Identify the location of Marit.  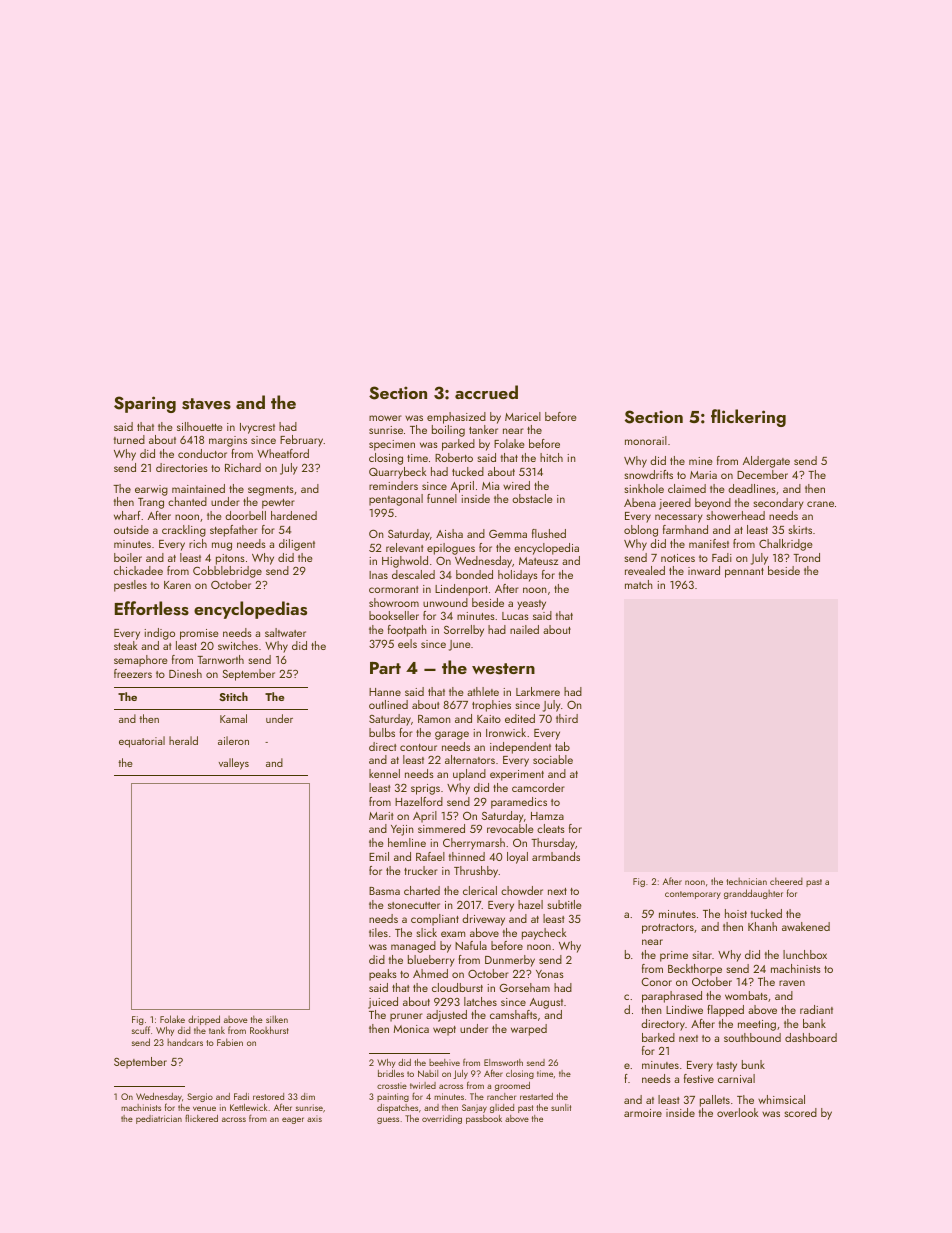
(381, 816).
